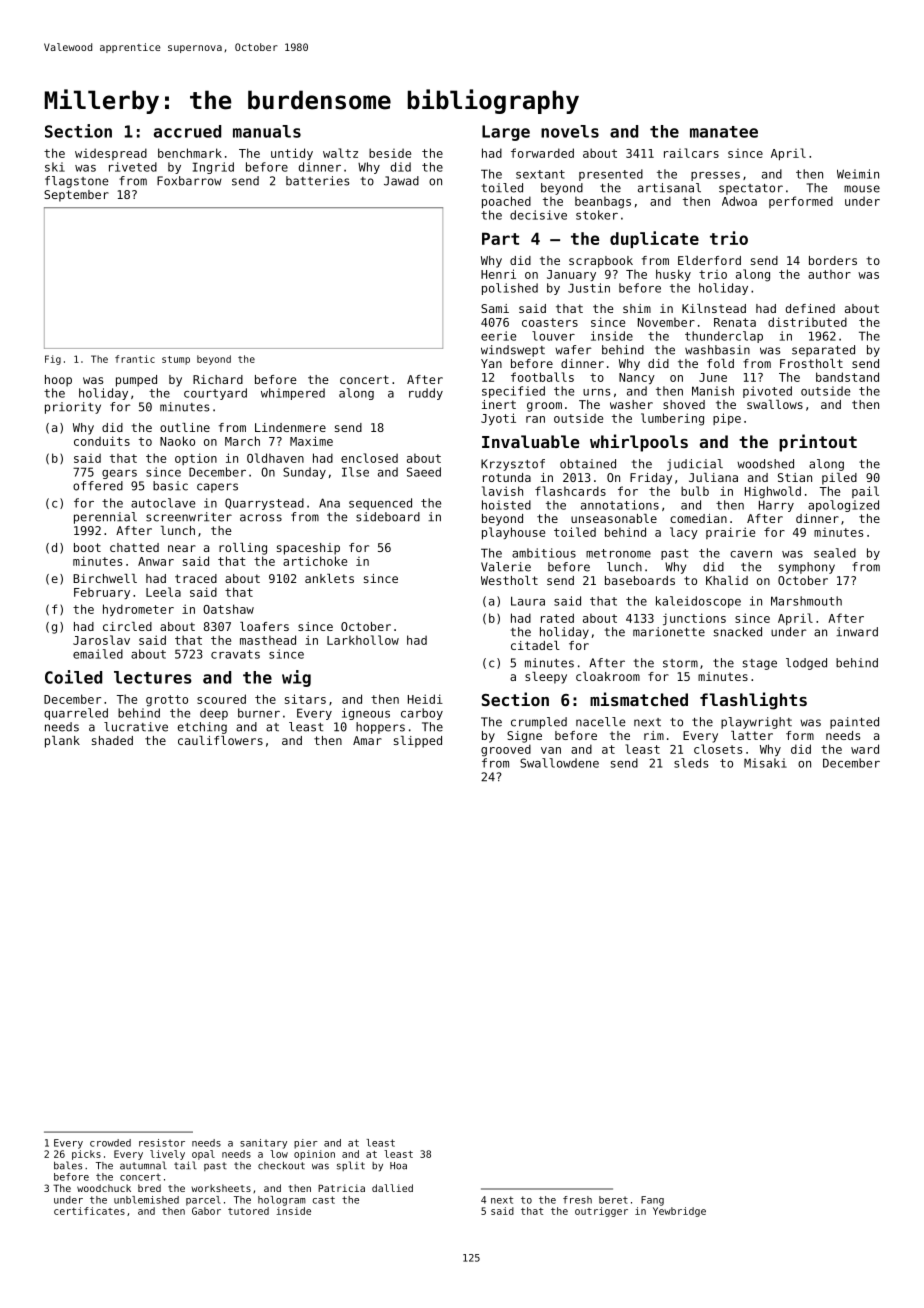 This screenshot has height=1308, width=924. Describe the element at coordinates (691, 763) in the screenshot. I see `sleds` at that location.
